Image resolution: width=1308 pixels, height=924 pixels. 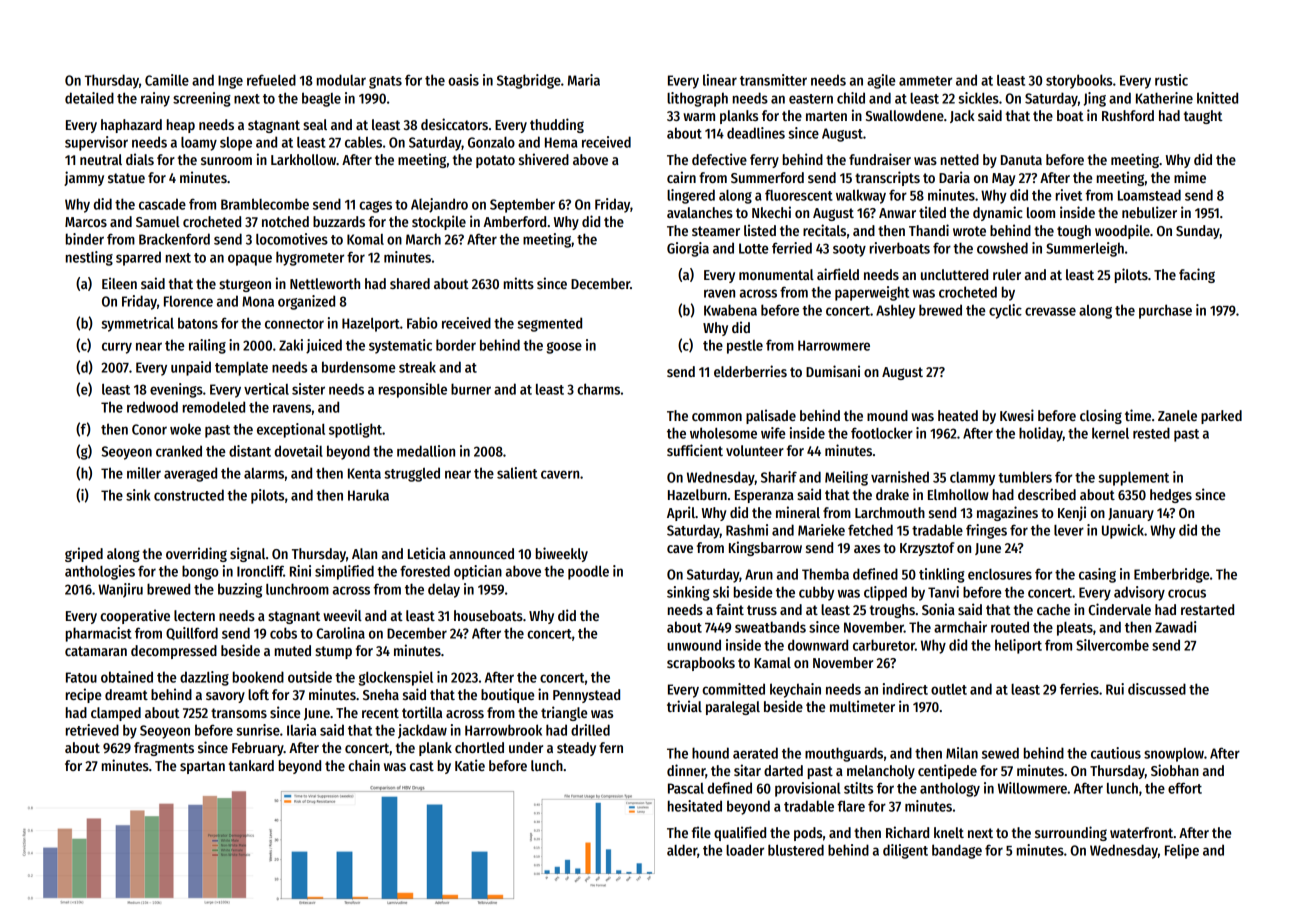 What do you see at coordinates (1197, 275) in the image?
I see `facing` at bounding box center [1197, 275].
